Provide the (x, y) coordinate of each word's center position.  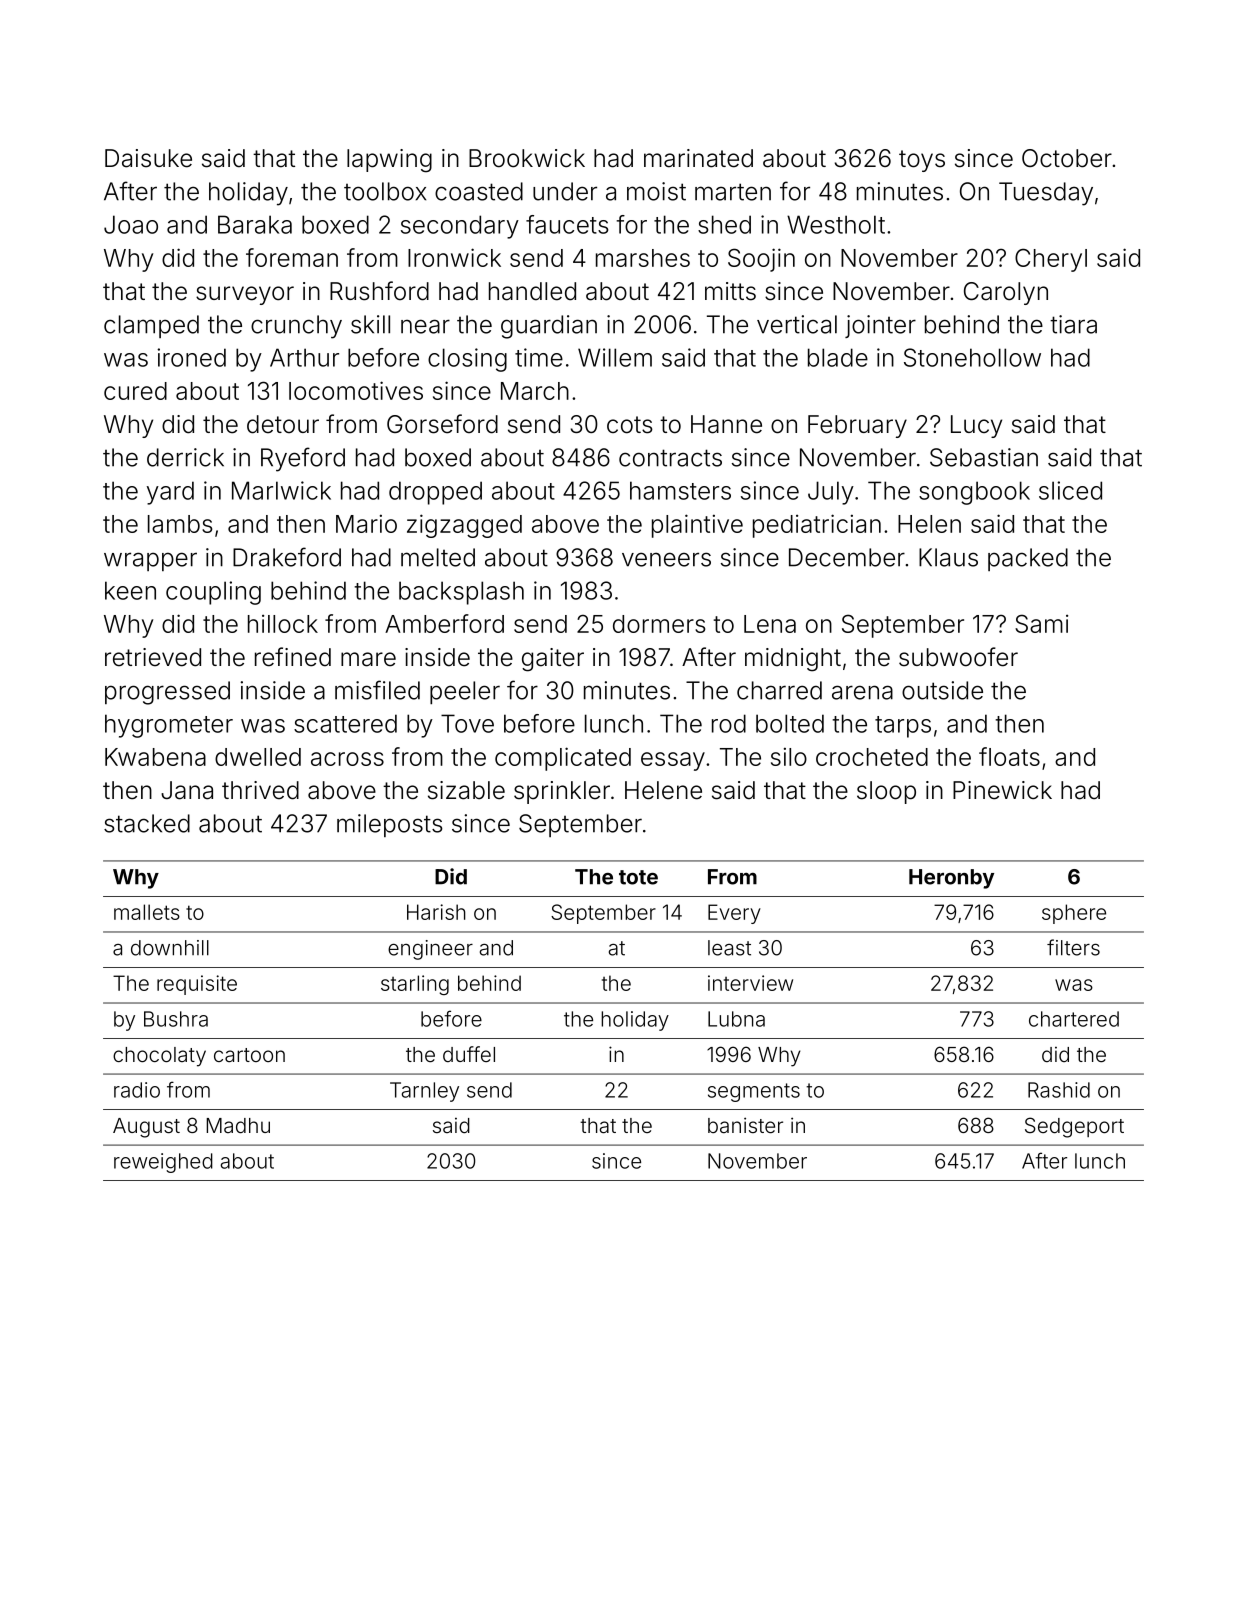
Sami (1041, 623)
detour (283, 424)
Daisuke (148, 158)
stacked (147, 823)
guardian (549, 327)
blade (838, 357)
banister (745, 1125)
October (1067, 158)
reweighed (163, 1163)
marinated (698, 158)
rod (729, 723)
